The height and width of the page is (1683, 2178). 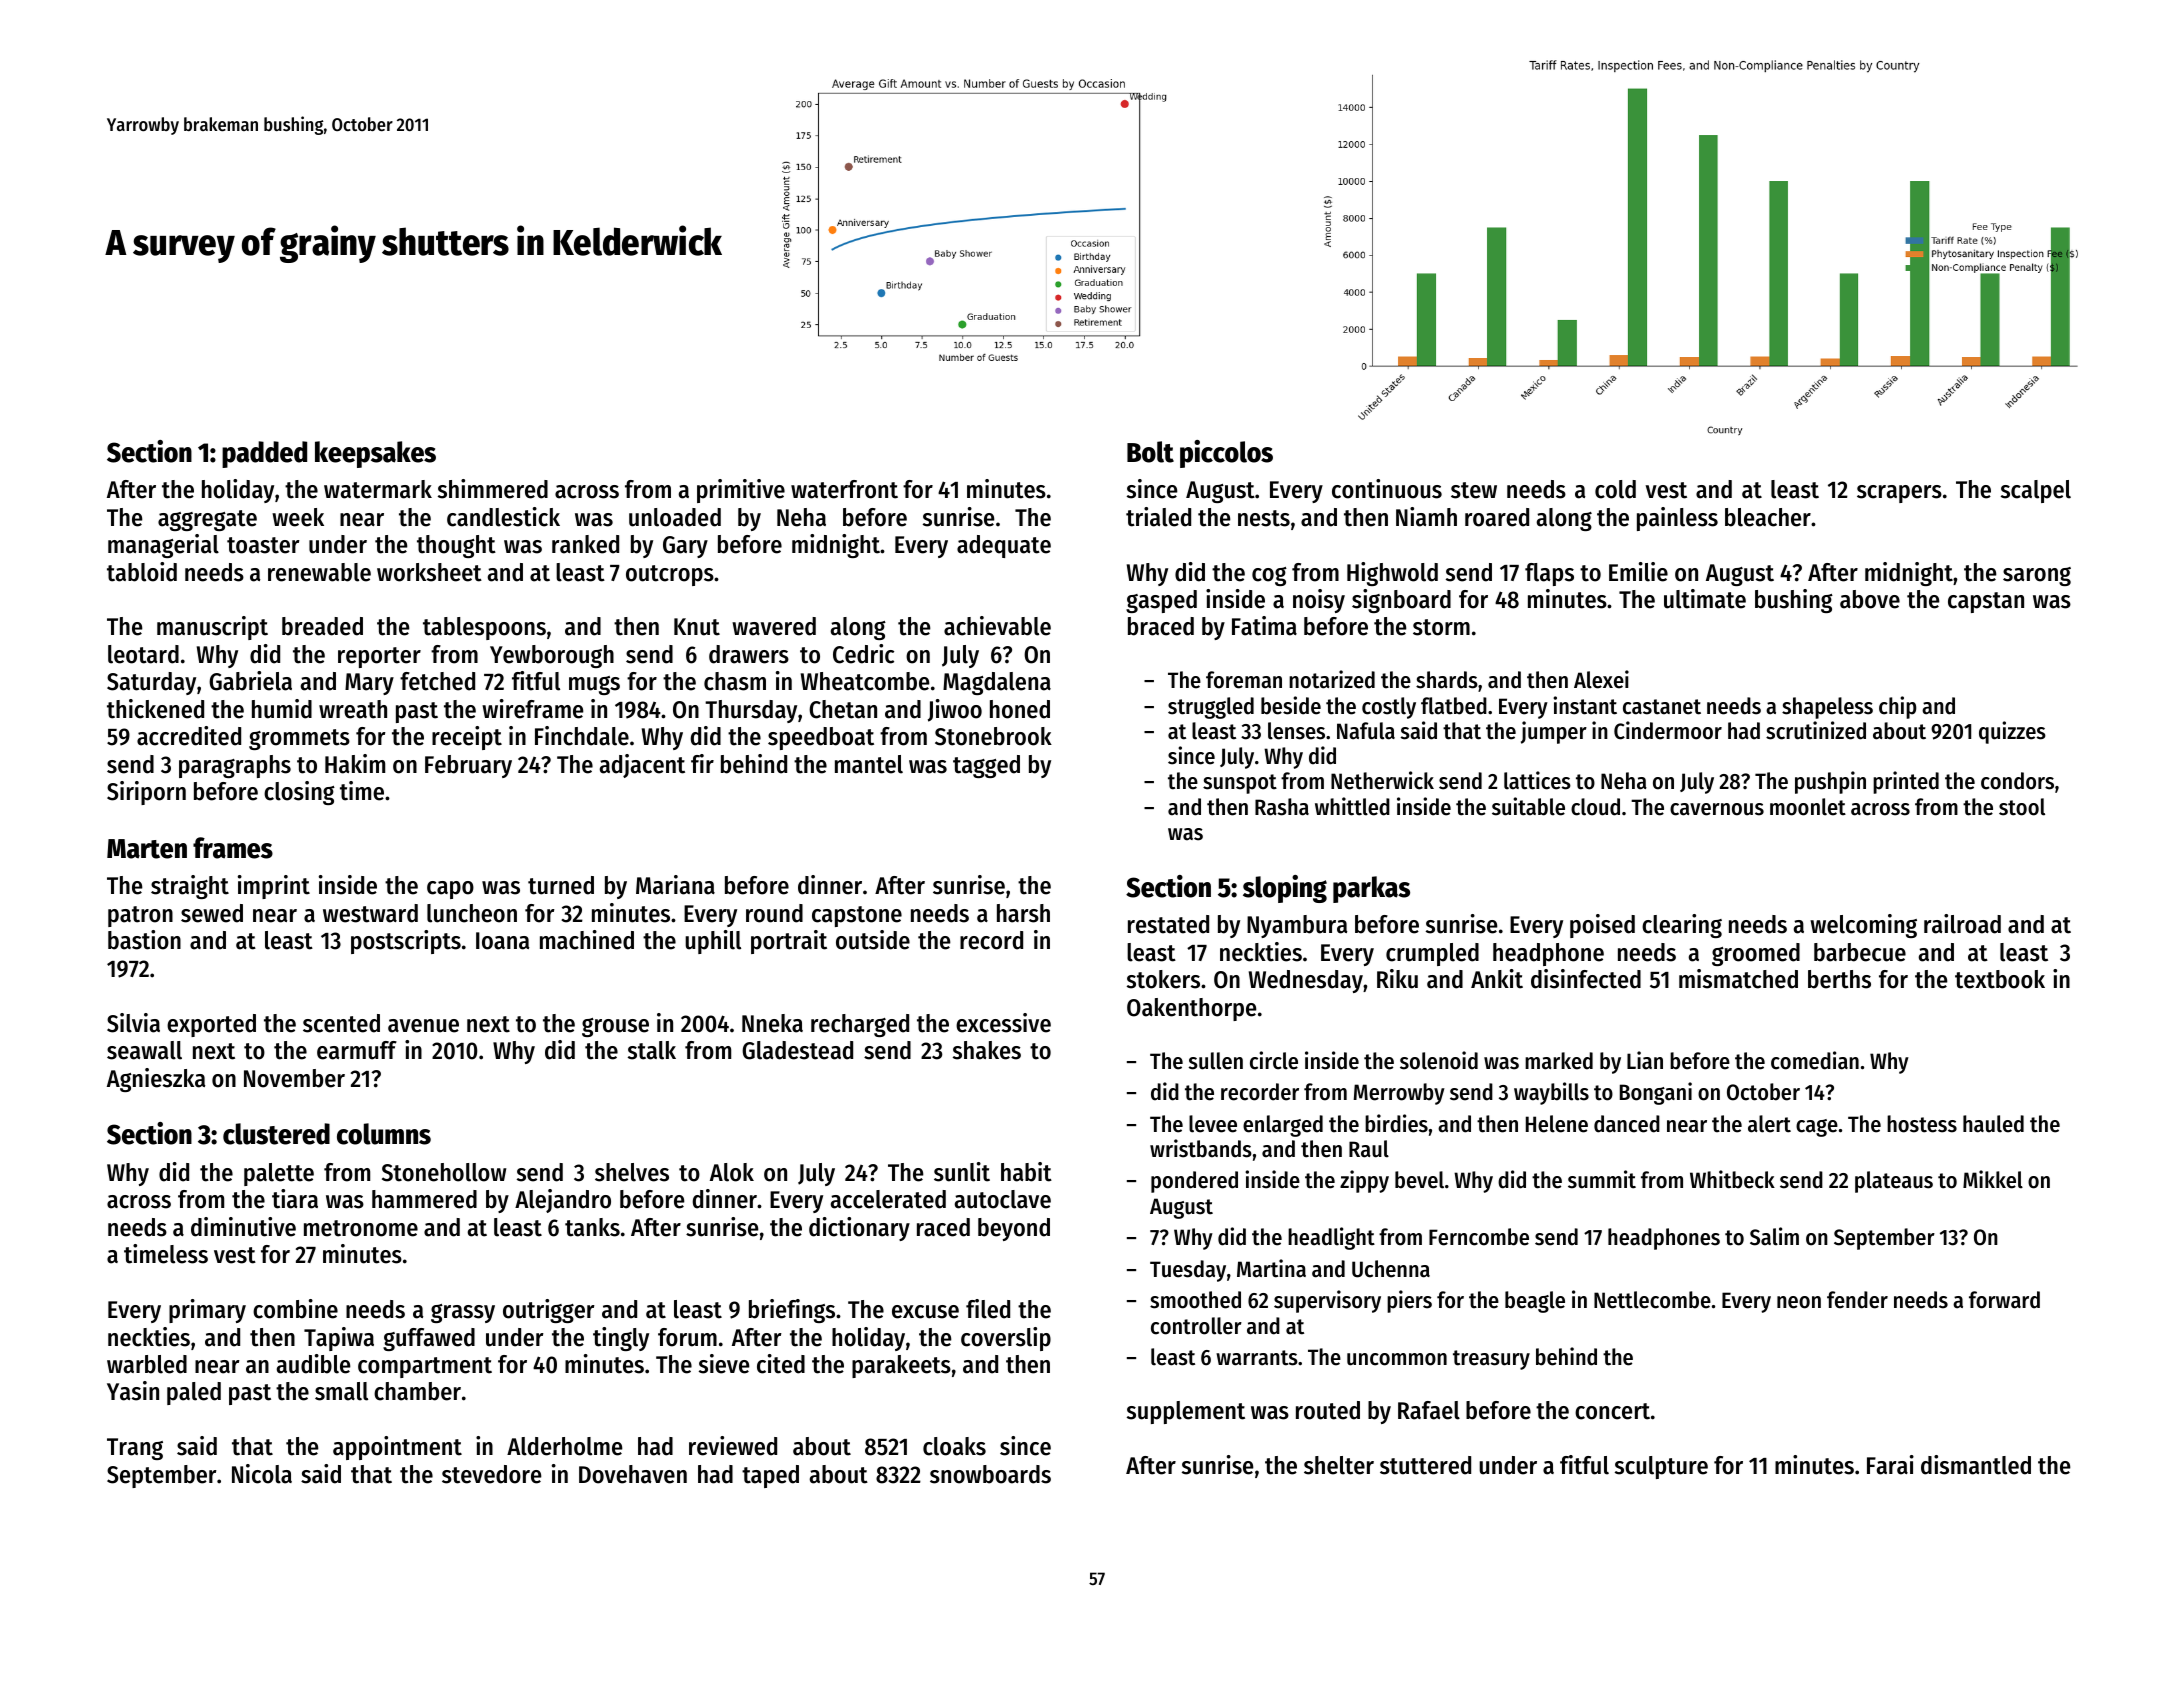 I want to click on Nicola, so click(x=262, y=1474).
